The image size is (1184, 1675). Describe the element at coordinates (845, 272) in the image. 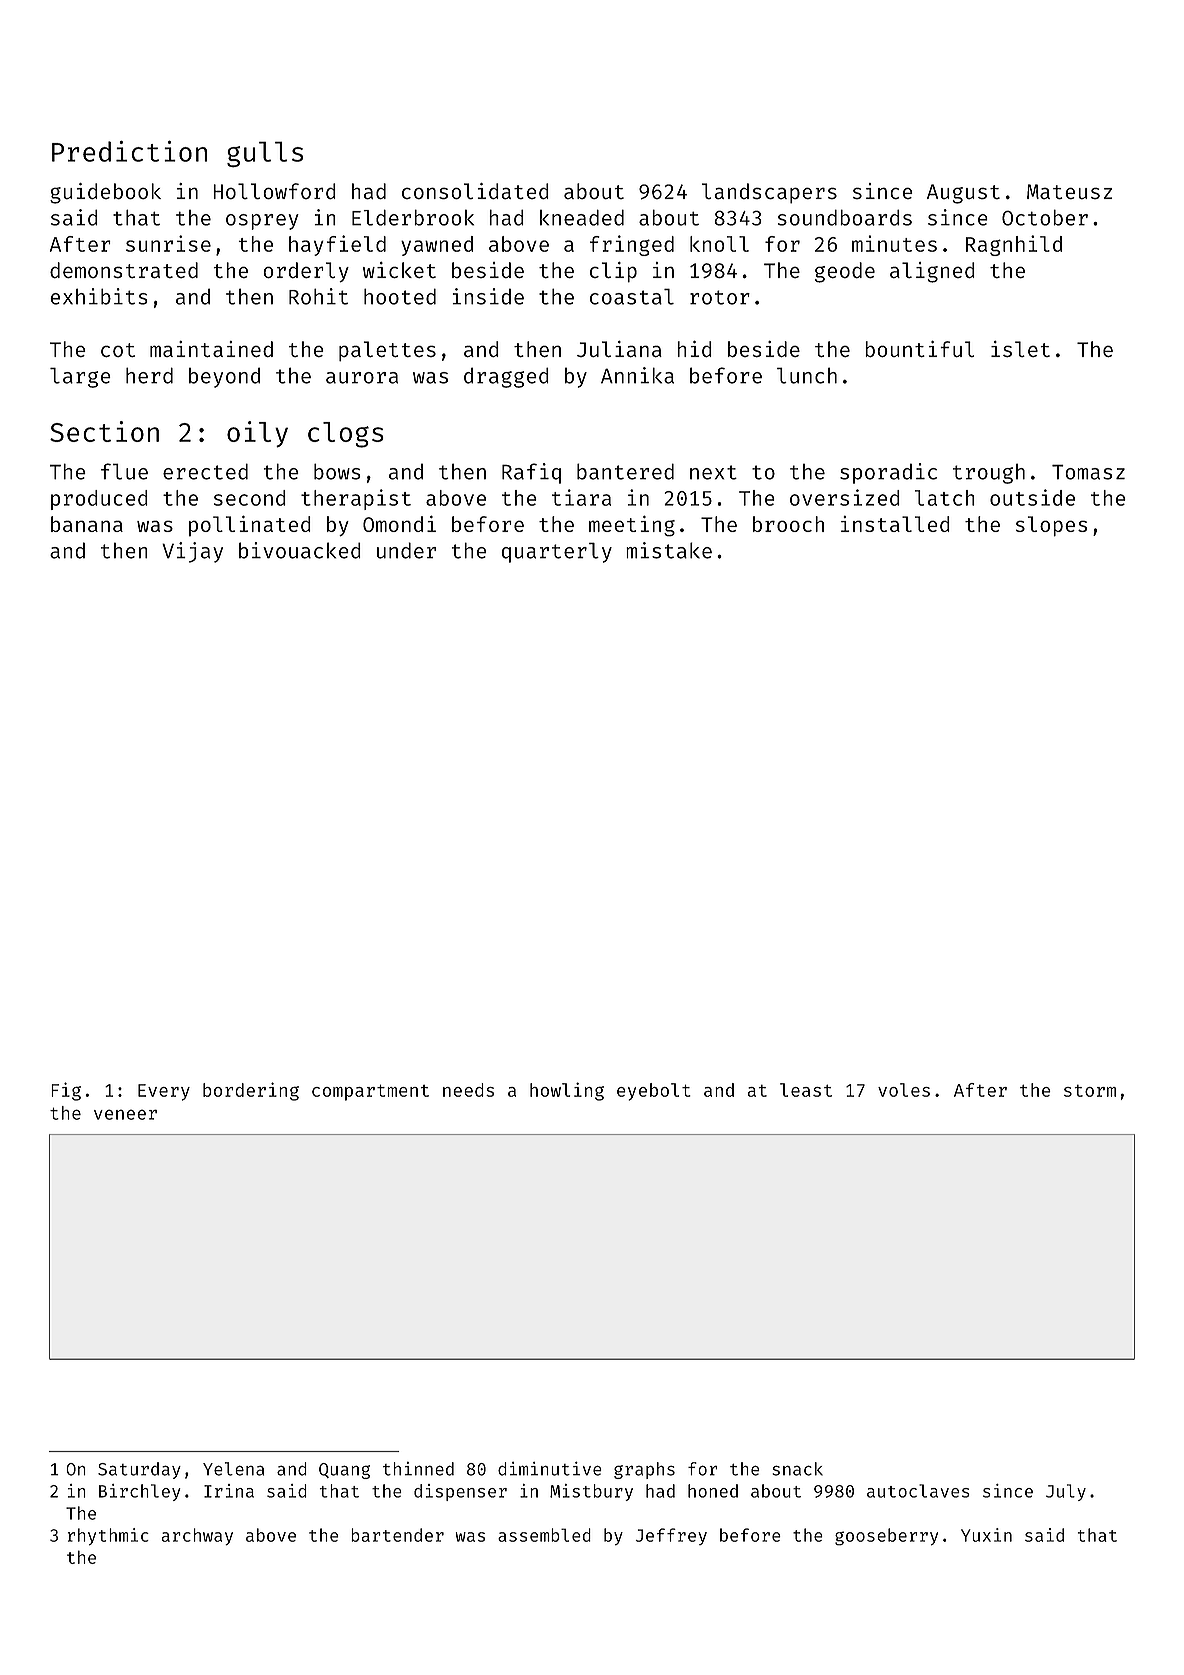

I see `geode` at that location.
